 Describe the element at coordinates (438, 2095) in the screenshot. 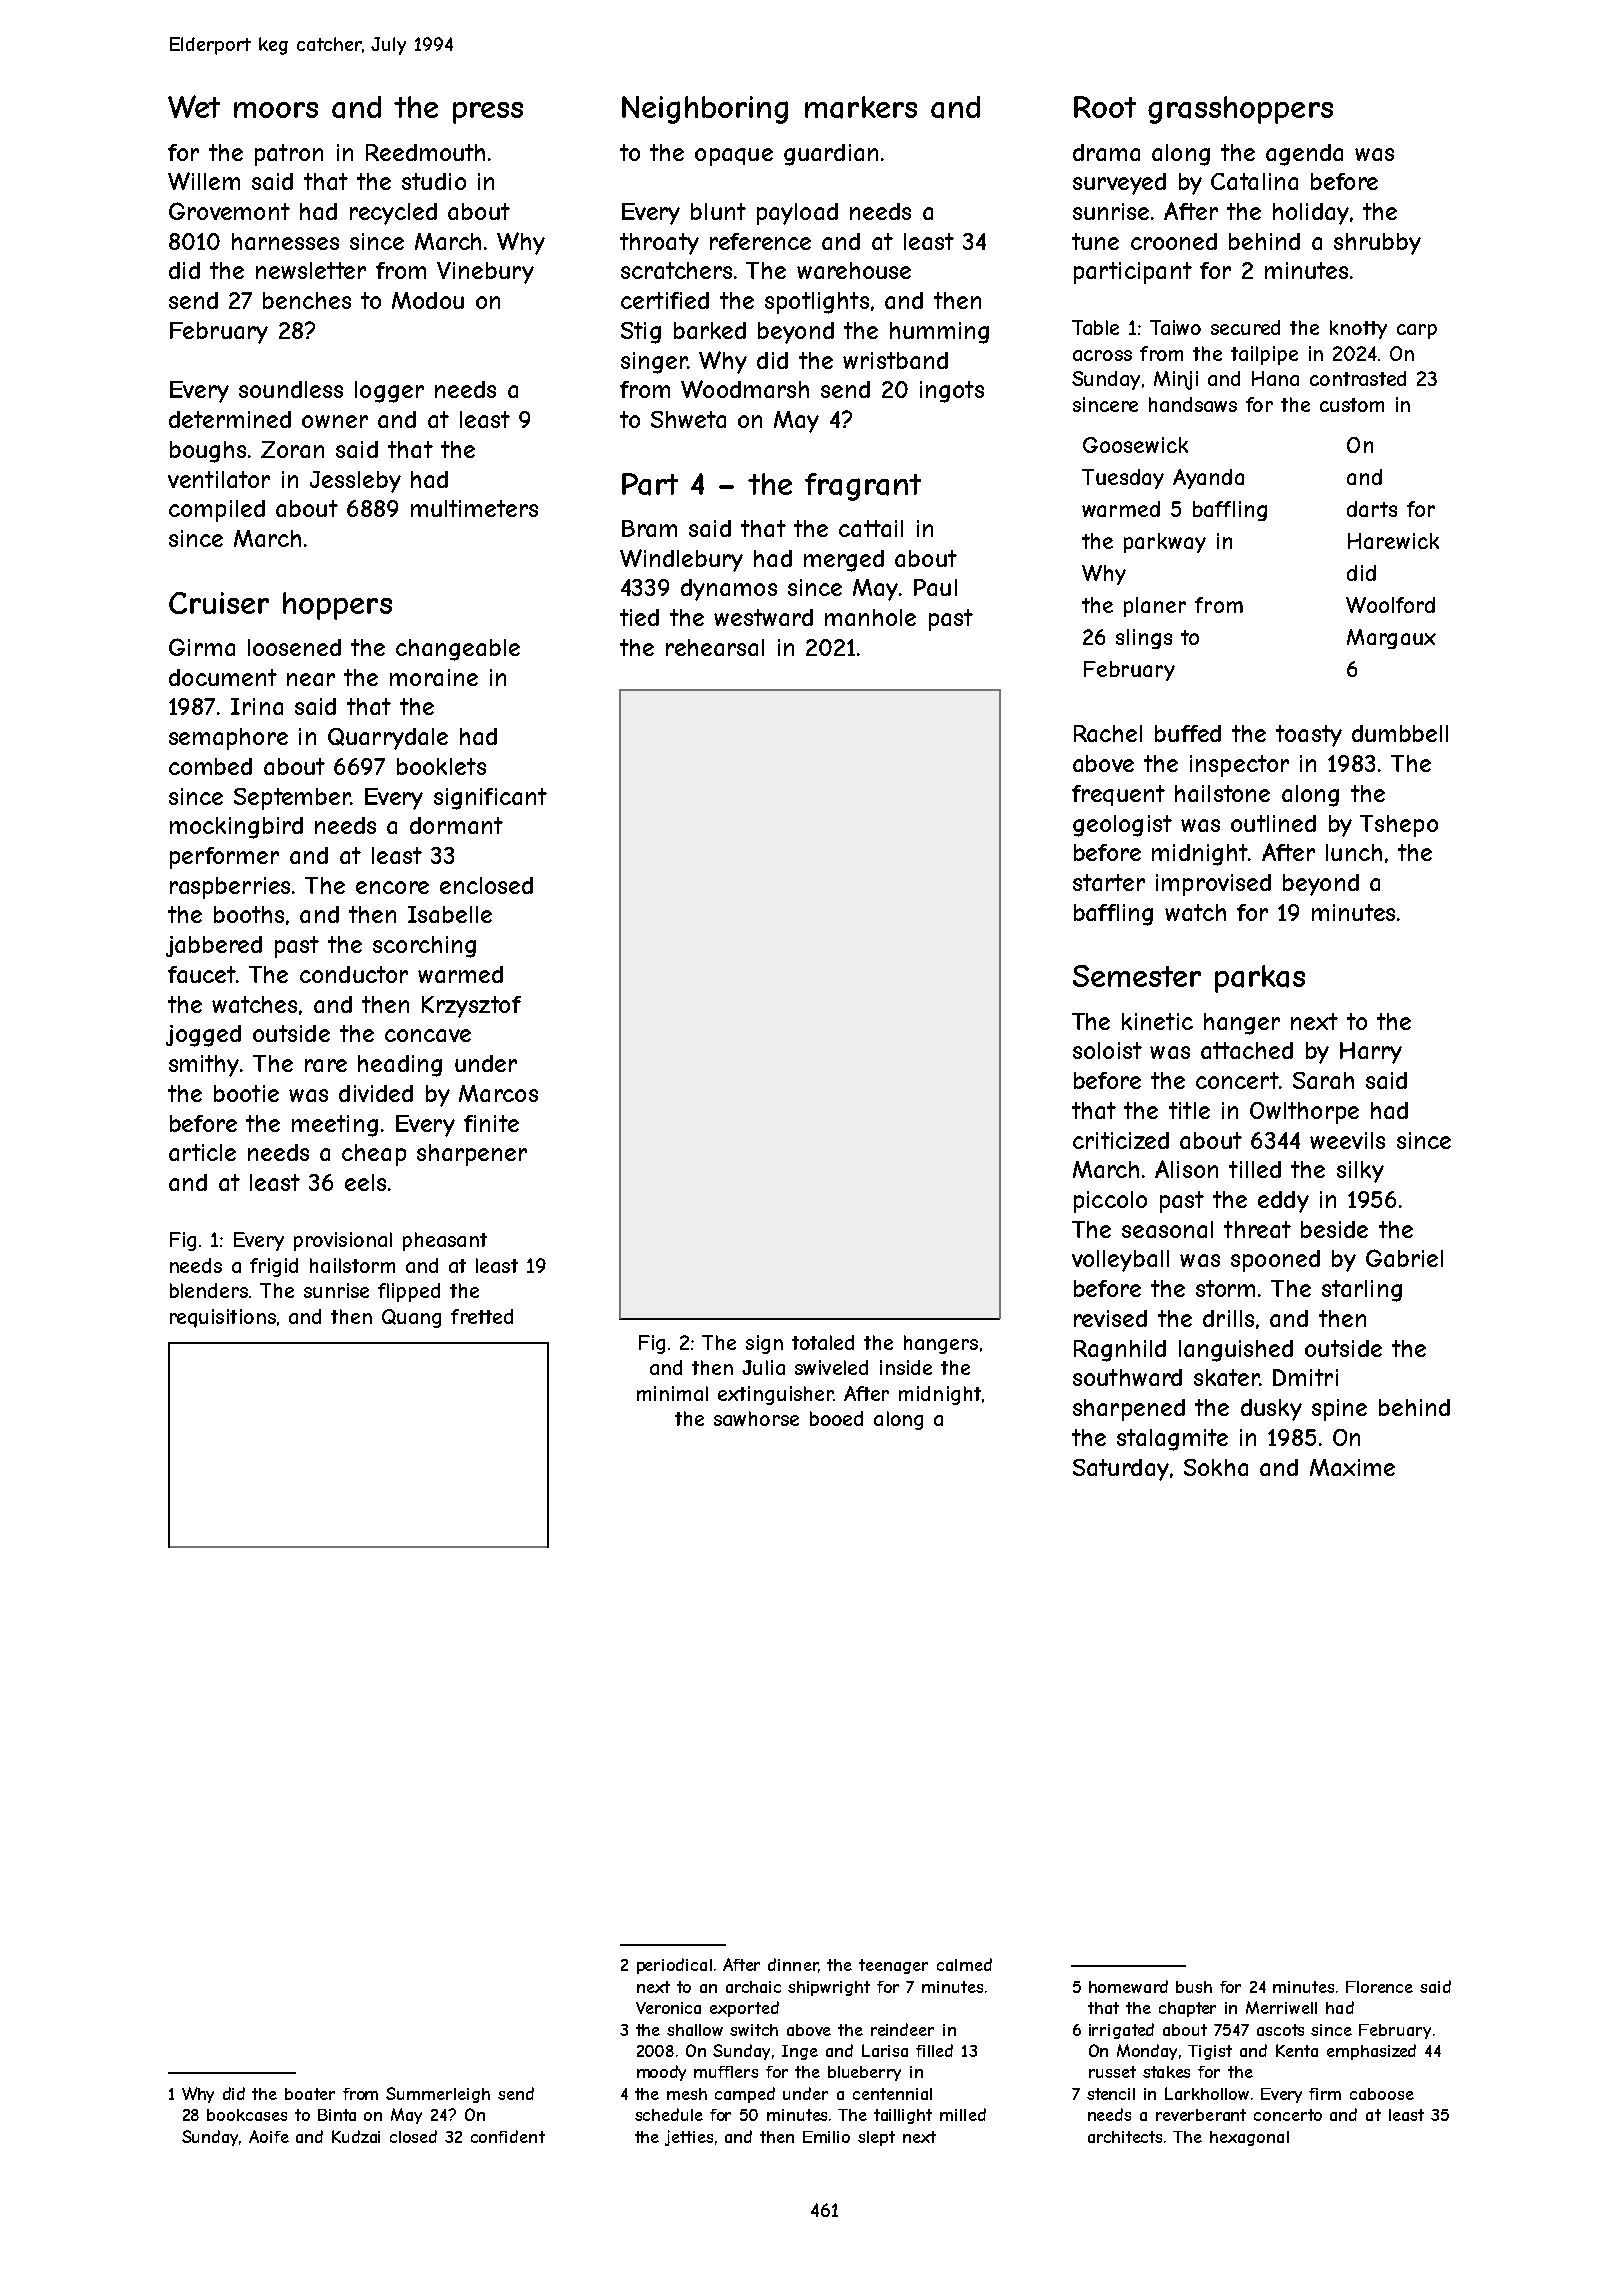

I see `Summerleigh` at that location.
